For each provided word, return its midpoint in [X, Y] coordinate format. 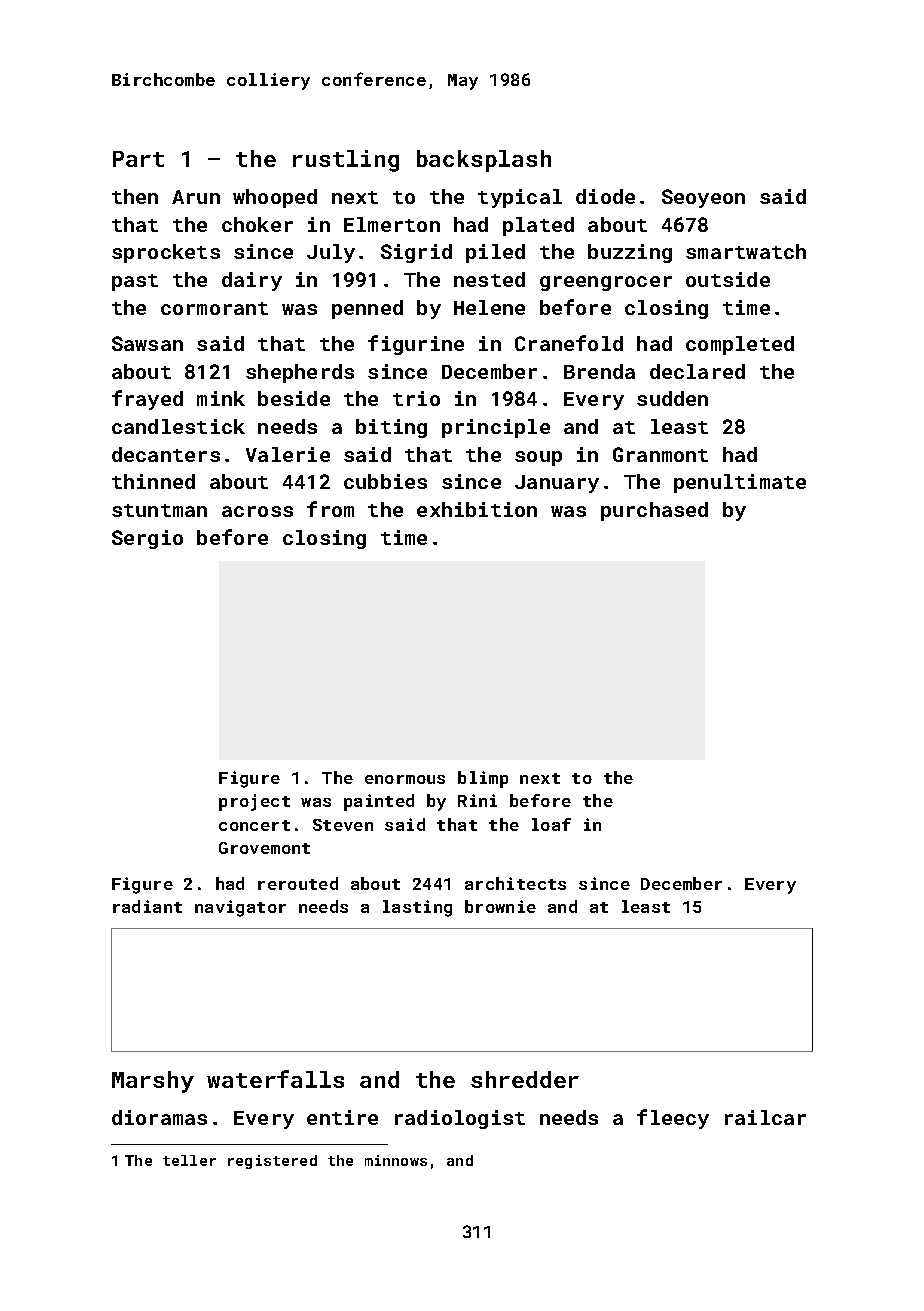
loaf [551, 824]
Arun [196, 197]
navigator [240, 908]
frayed [147, 400]
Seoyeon [703, 198]
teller [189, 1160]
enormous [405, 779]
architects [515, 883]
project [254, 802]
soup [538, 458]
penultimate [740, 483]
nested [489, 279]
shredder [525, 1079]
